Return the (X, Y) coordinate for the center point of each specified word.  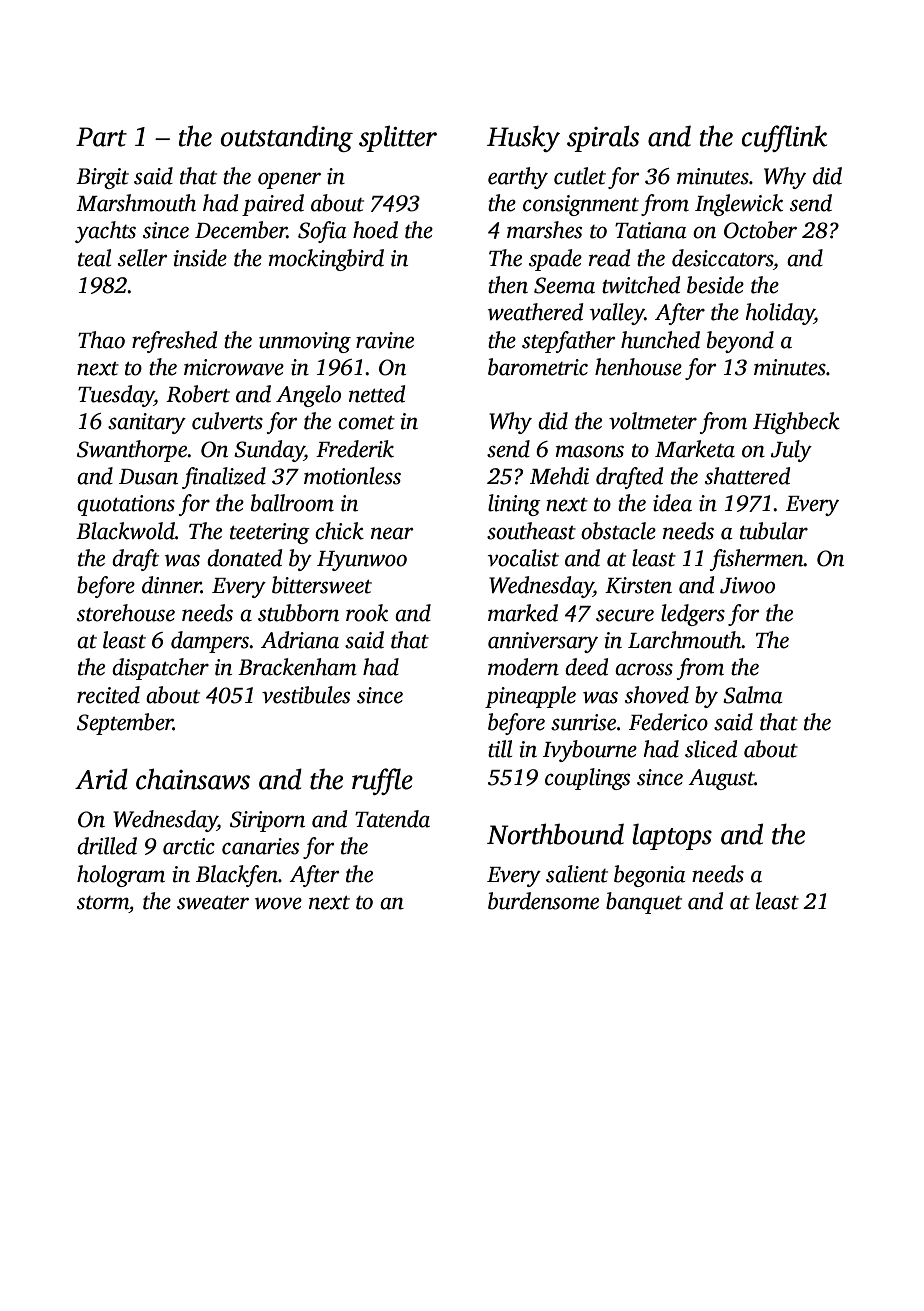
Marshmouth (136, 203)
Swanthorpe (132, 451)
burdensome (543, 901)
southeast (531, 531)
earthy (518, 178)
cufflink (784, 138)
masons (589, 451)
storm (103, 903)
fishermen (757, 560)
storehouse (126, 613)
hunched (660, 340)
